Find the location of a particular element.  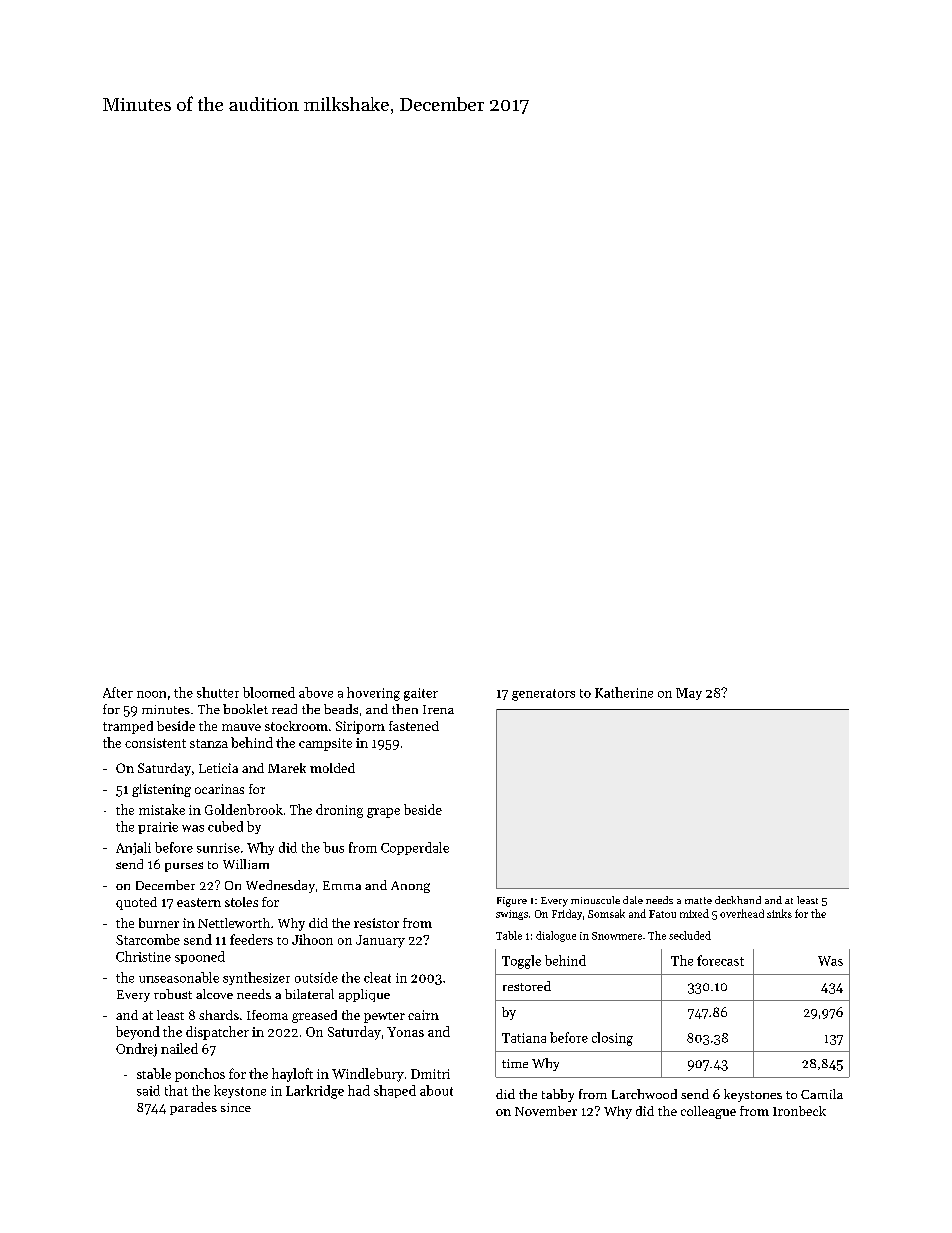

Wednesday is located at coordinates (280, 886).
